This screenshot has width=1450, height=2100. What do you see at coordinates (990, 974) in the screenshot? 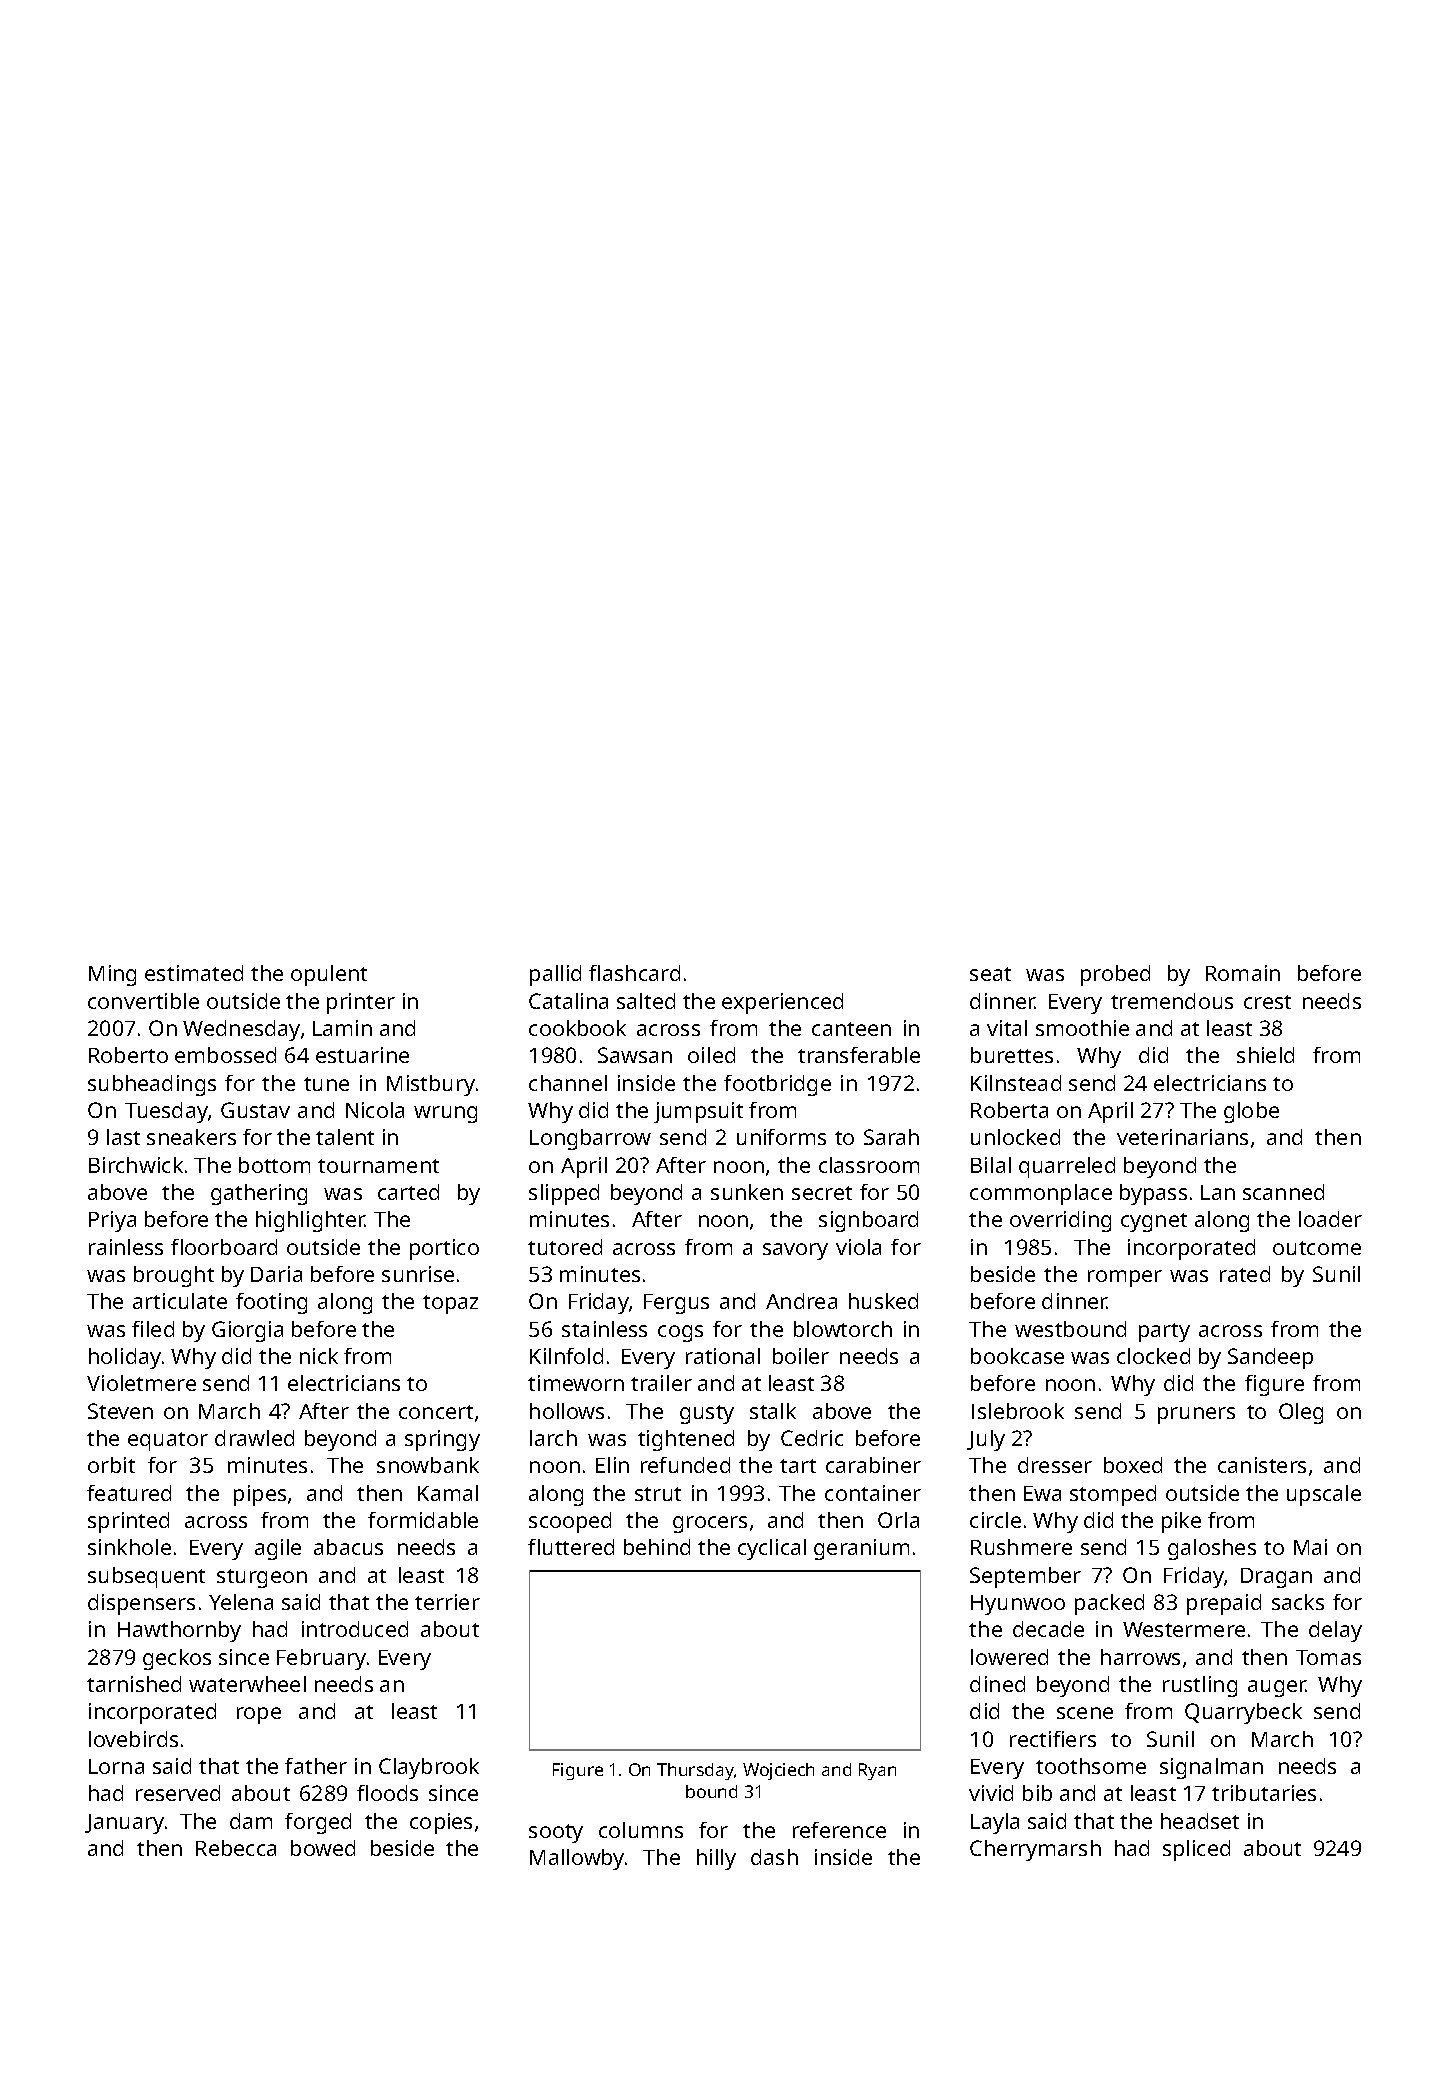
I see `seat` at bounding box center [990, 974].
